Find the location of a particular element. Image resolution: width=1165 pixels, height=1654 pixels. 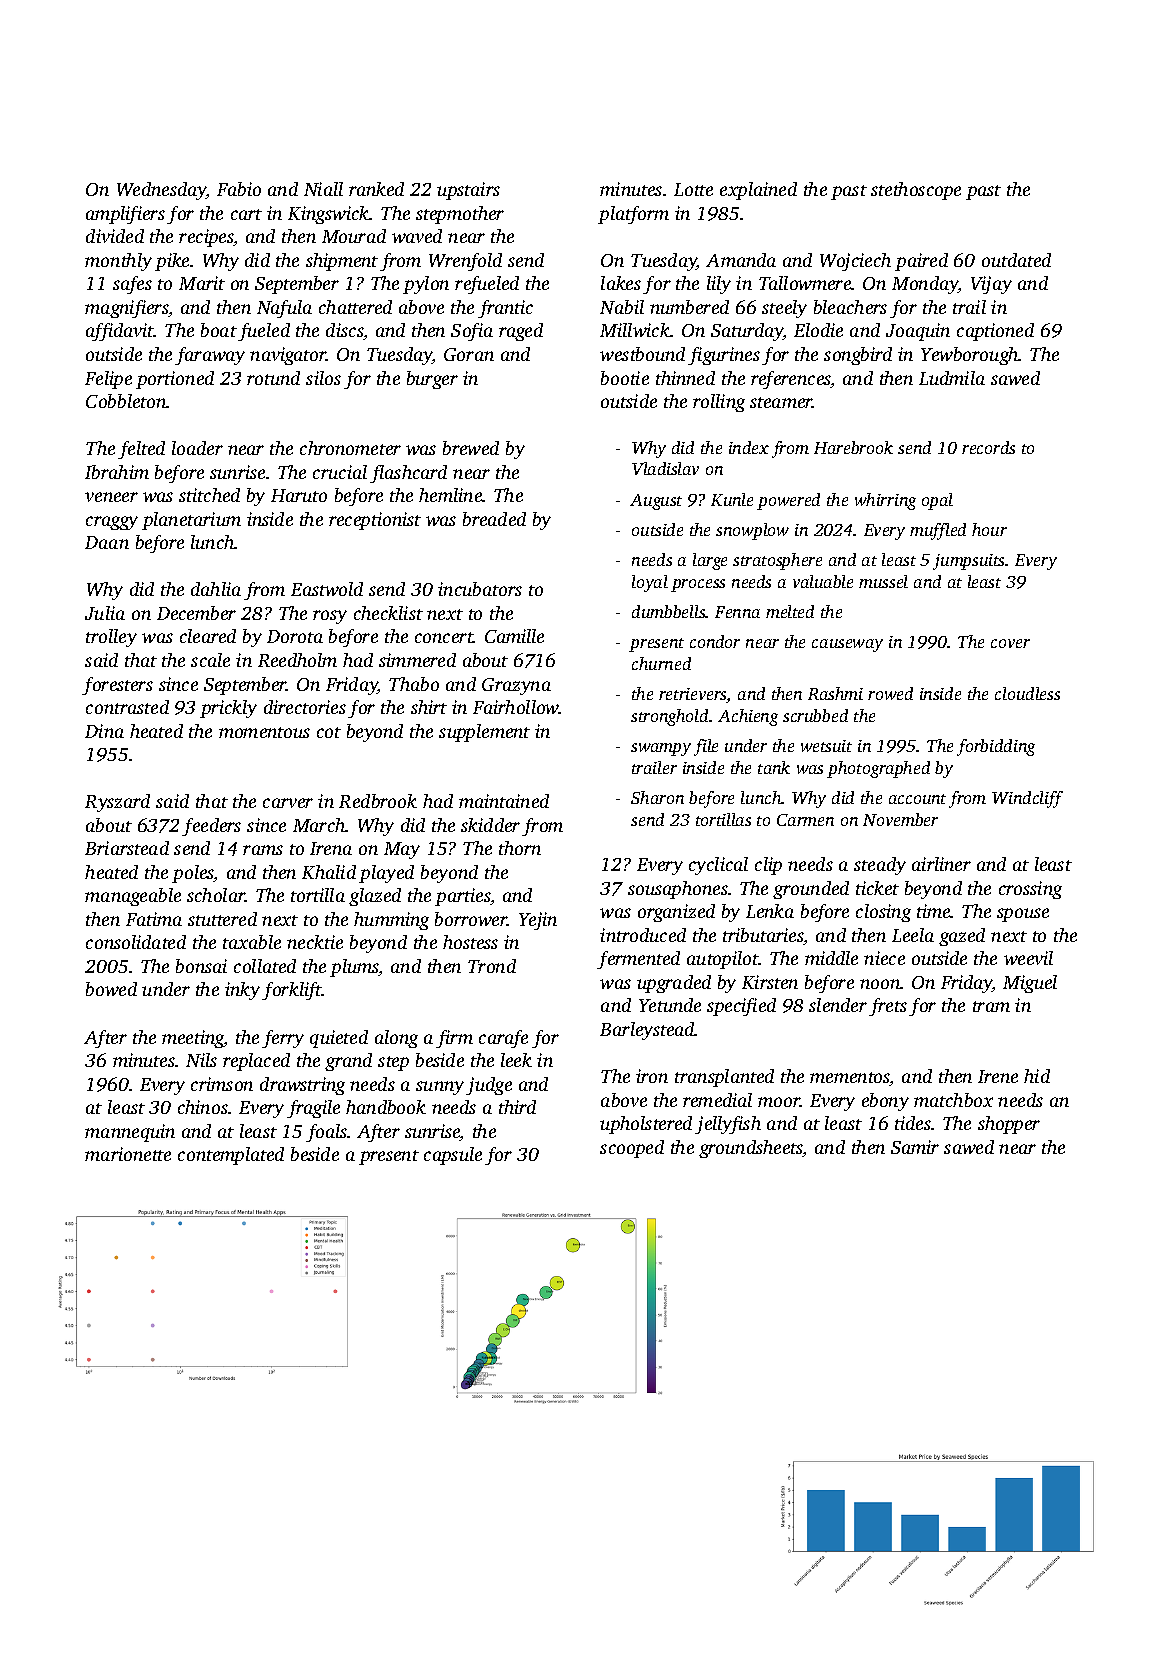

captioned is located at coordinates (995, 332).
